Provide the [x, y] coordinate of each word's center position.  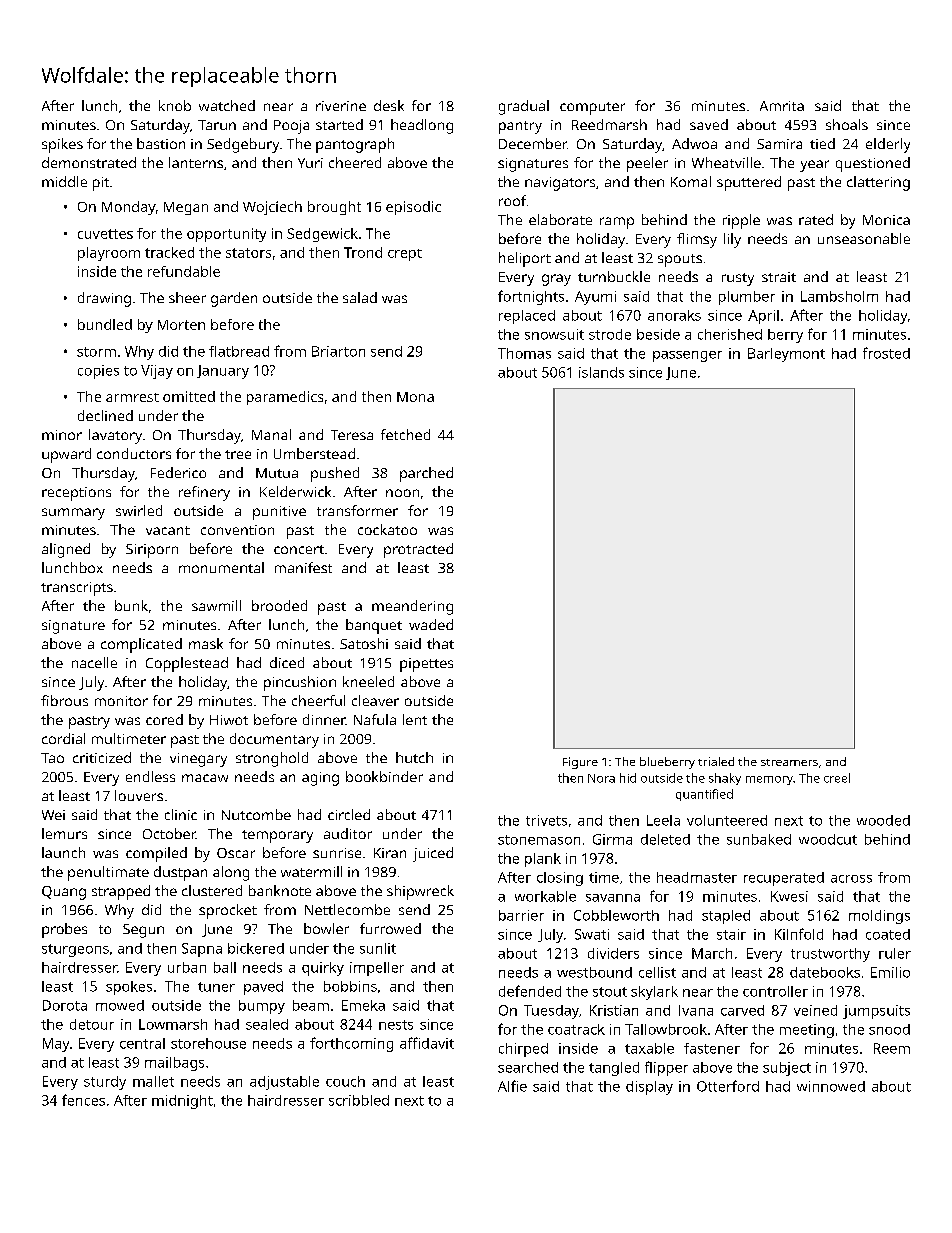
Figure [580, 763]
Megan [186, 208]
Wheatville [726, 162]
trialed [716, 761]
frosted [886, 353]
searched [528, 1067]
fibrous [64, 700]
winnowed [831, 1086]
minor [62, 435]
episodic [413, 208]
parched [426, 474]
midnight [182, 1102]
